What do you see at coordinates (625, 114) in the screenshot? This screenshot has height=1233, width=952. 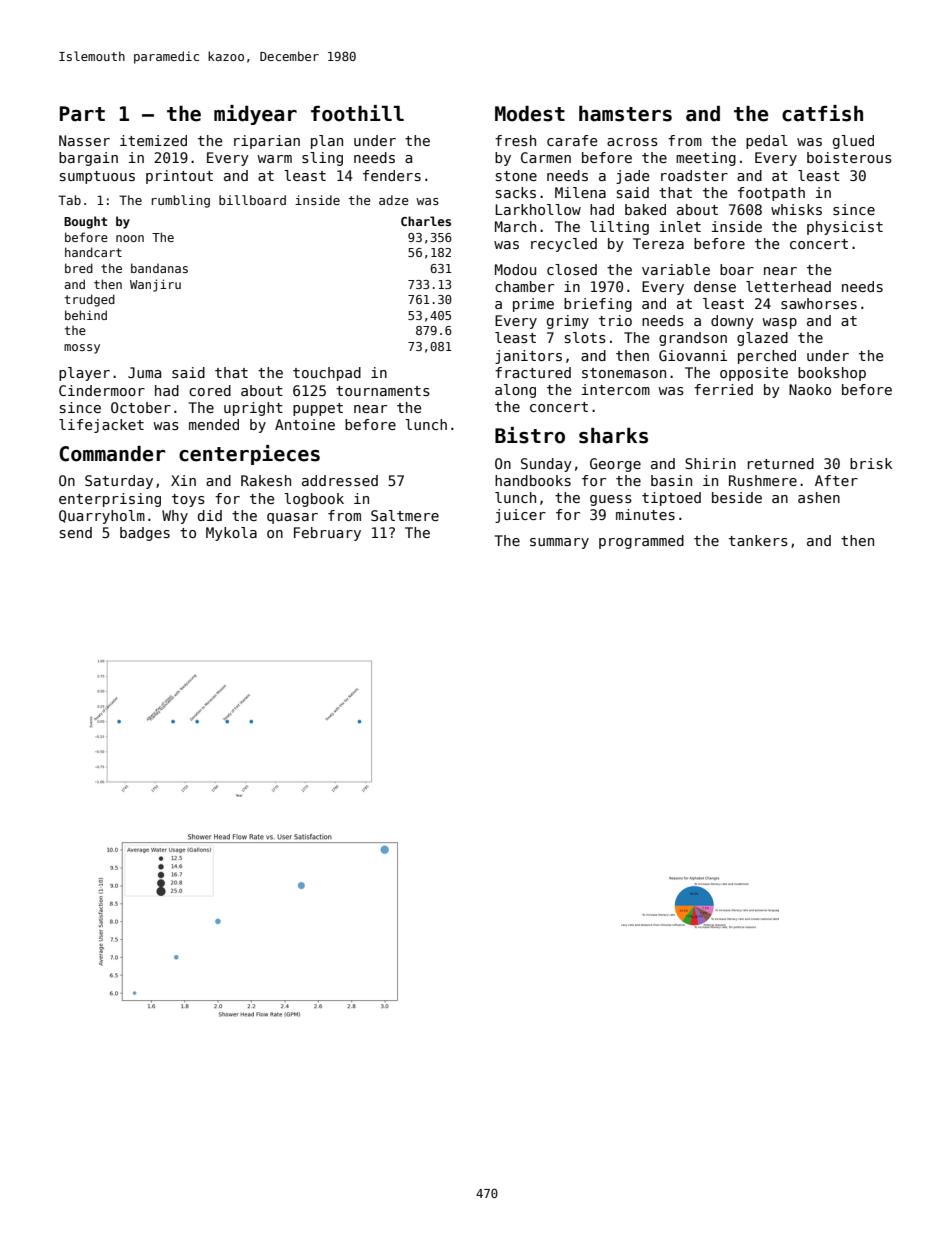 I see `hamsters` at bounding box center [625, 114].
